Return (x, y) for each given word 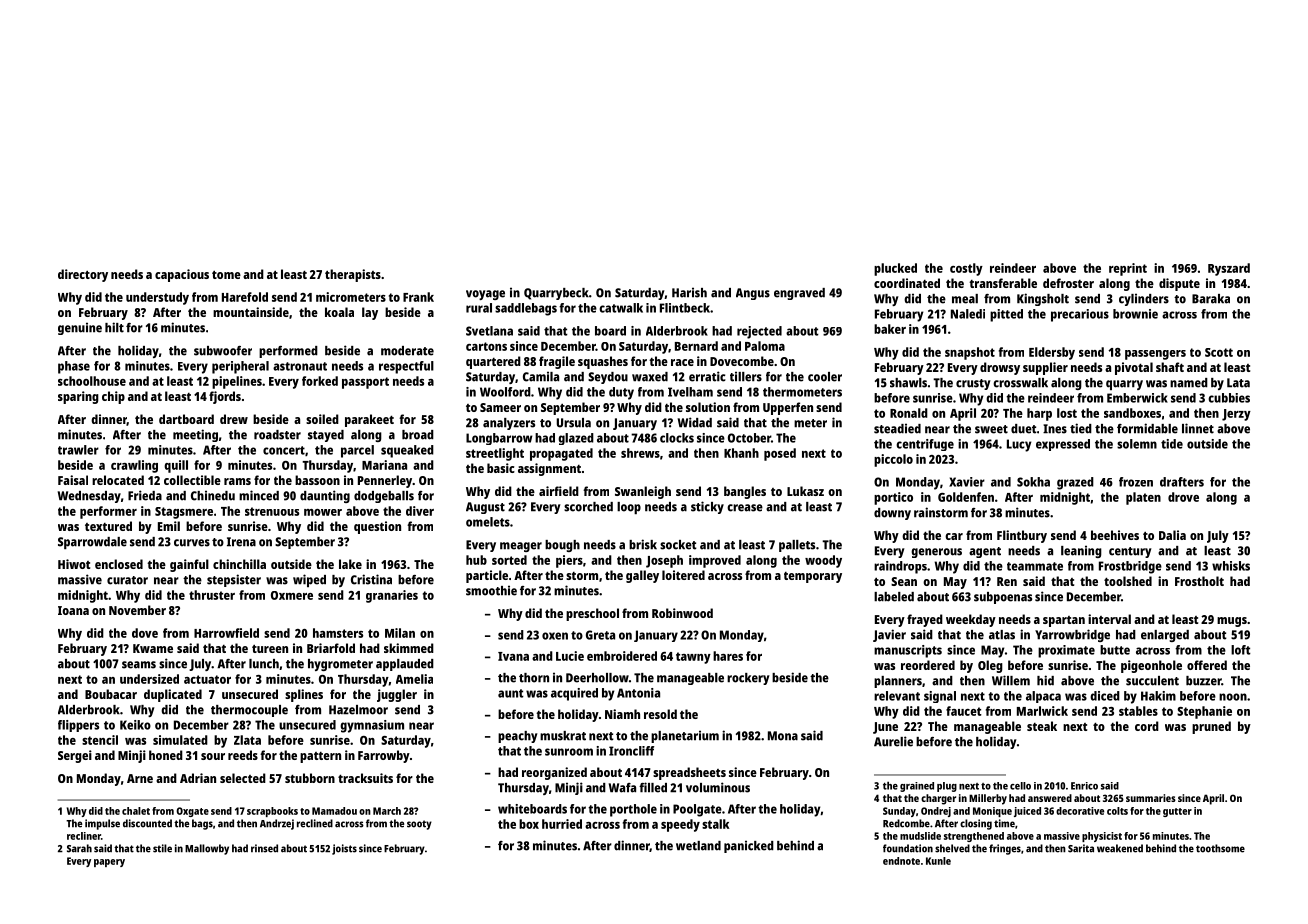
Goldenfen (966, 497)
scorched (588, 507)
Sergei (75, 756)
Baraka (1211, 299)
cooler (825, 377)
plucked (895, 269)
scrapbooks (272, 812)
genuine (80, 328)
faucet (964, 711)
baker (890, 329)
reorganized (554, 773)
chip (113, 397)
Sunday (899, 812)
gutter (1177, 812)
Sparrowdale (92, 543)
